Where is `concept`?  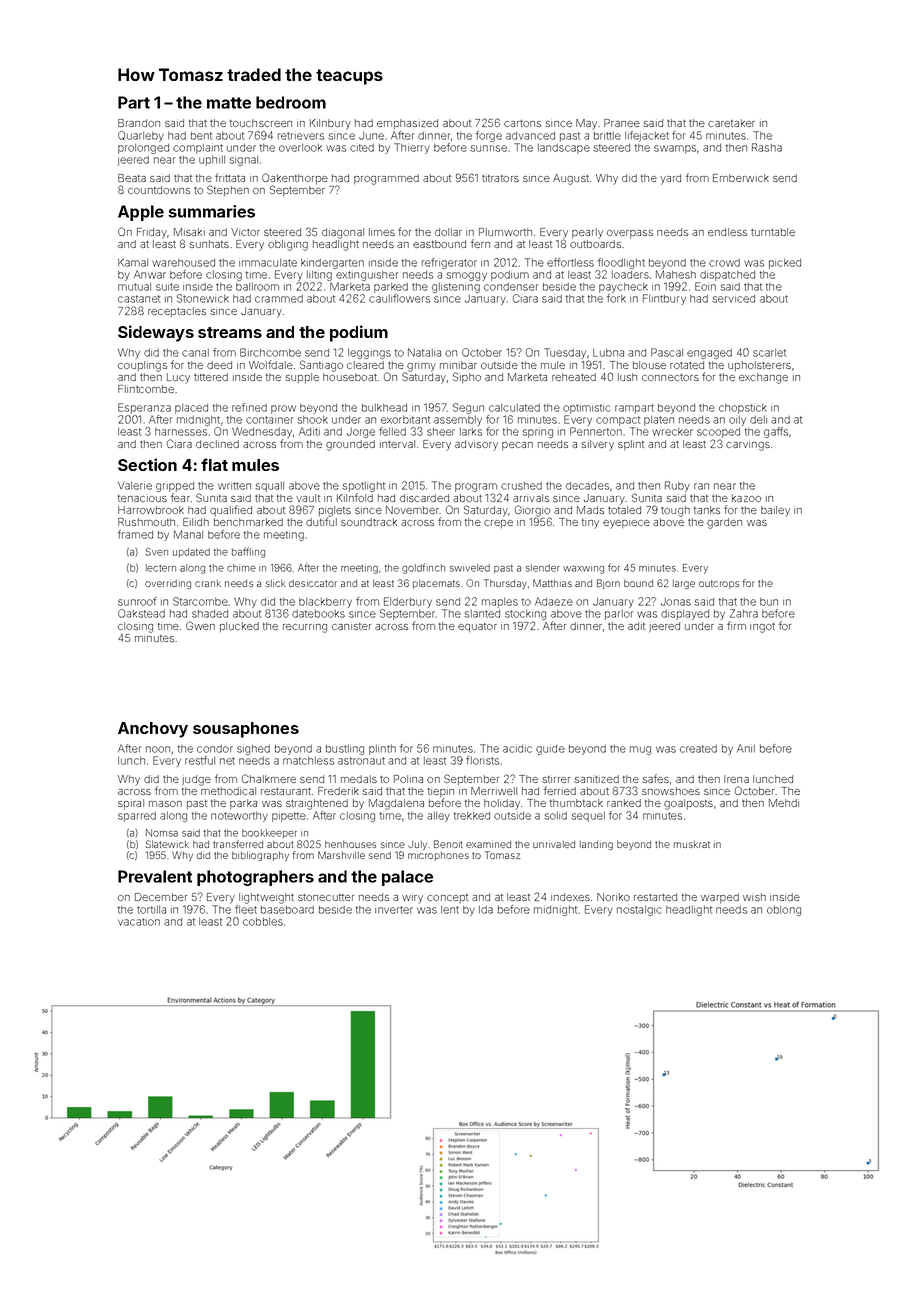
concept is located at coordinates (447, 898).
